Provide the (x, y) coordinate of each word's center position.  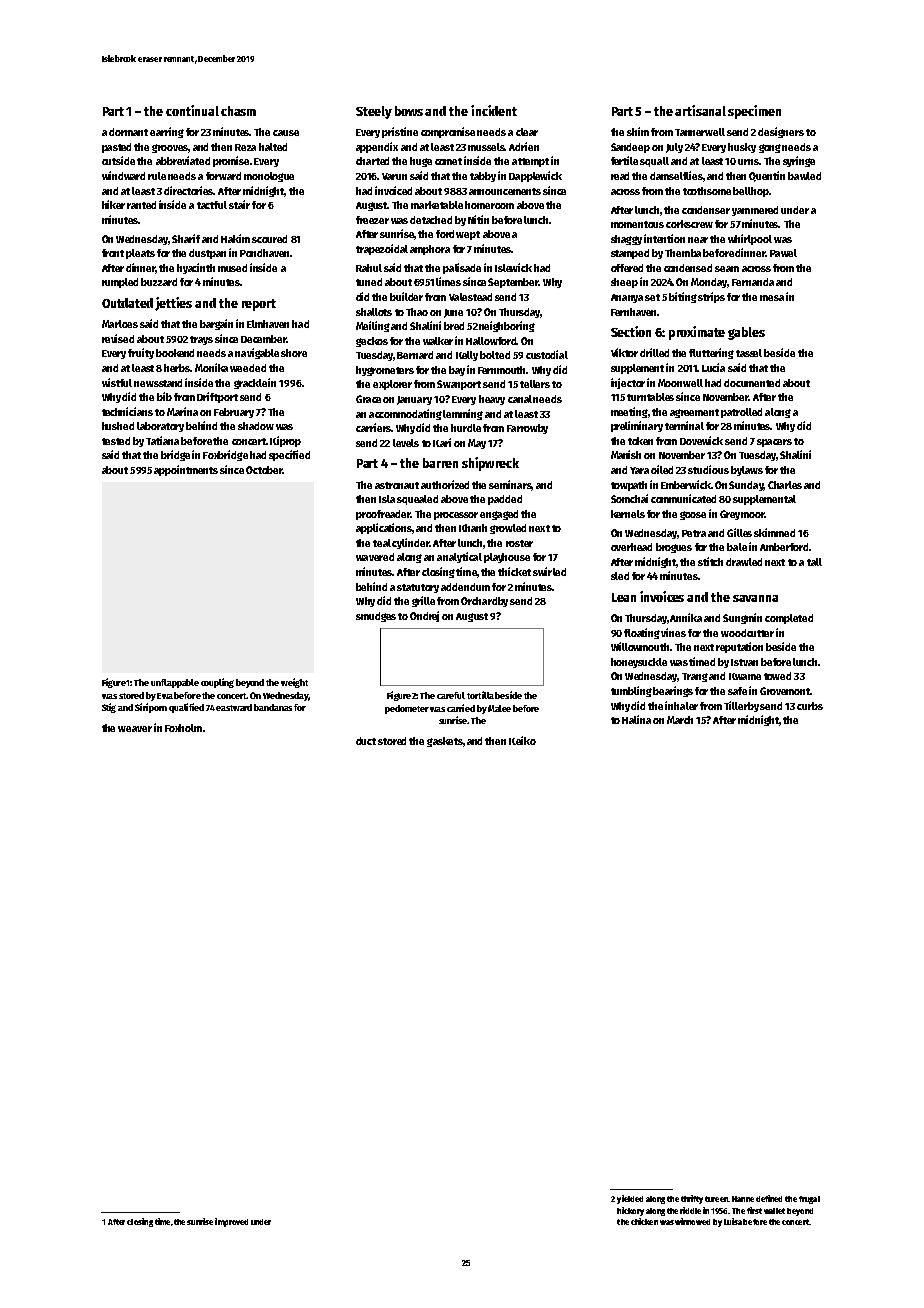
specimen (754, 112)
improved (231, 1222)
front (113, 253)
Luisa (733, 1221)
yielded (630, 1199)
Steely (374, 112)
